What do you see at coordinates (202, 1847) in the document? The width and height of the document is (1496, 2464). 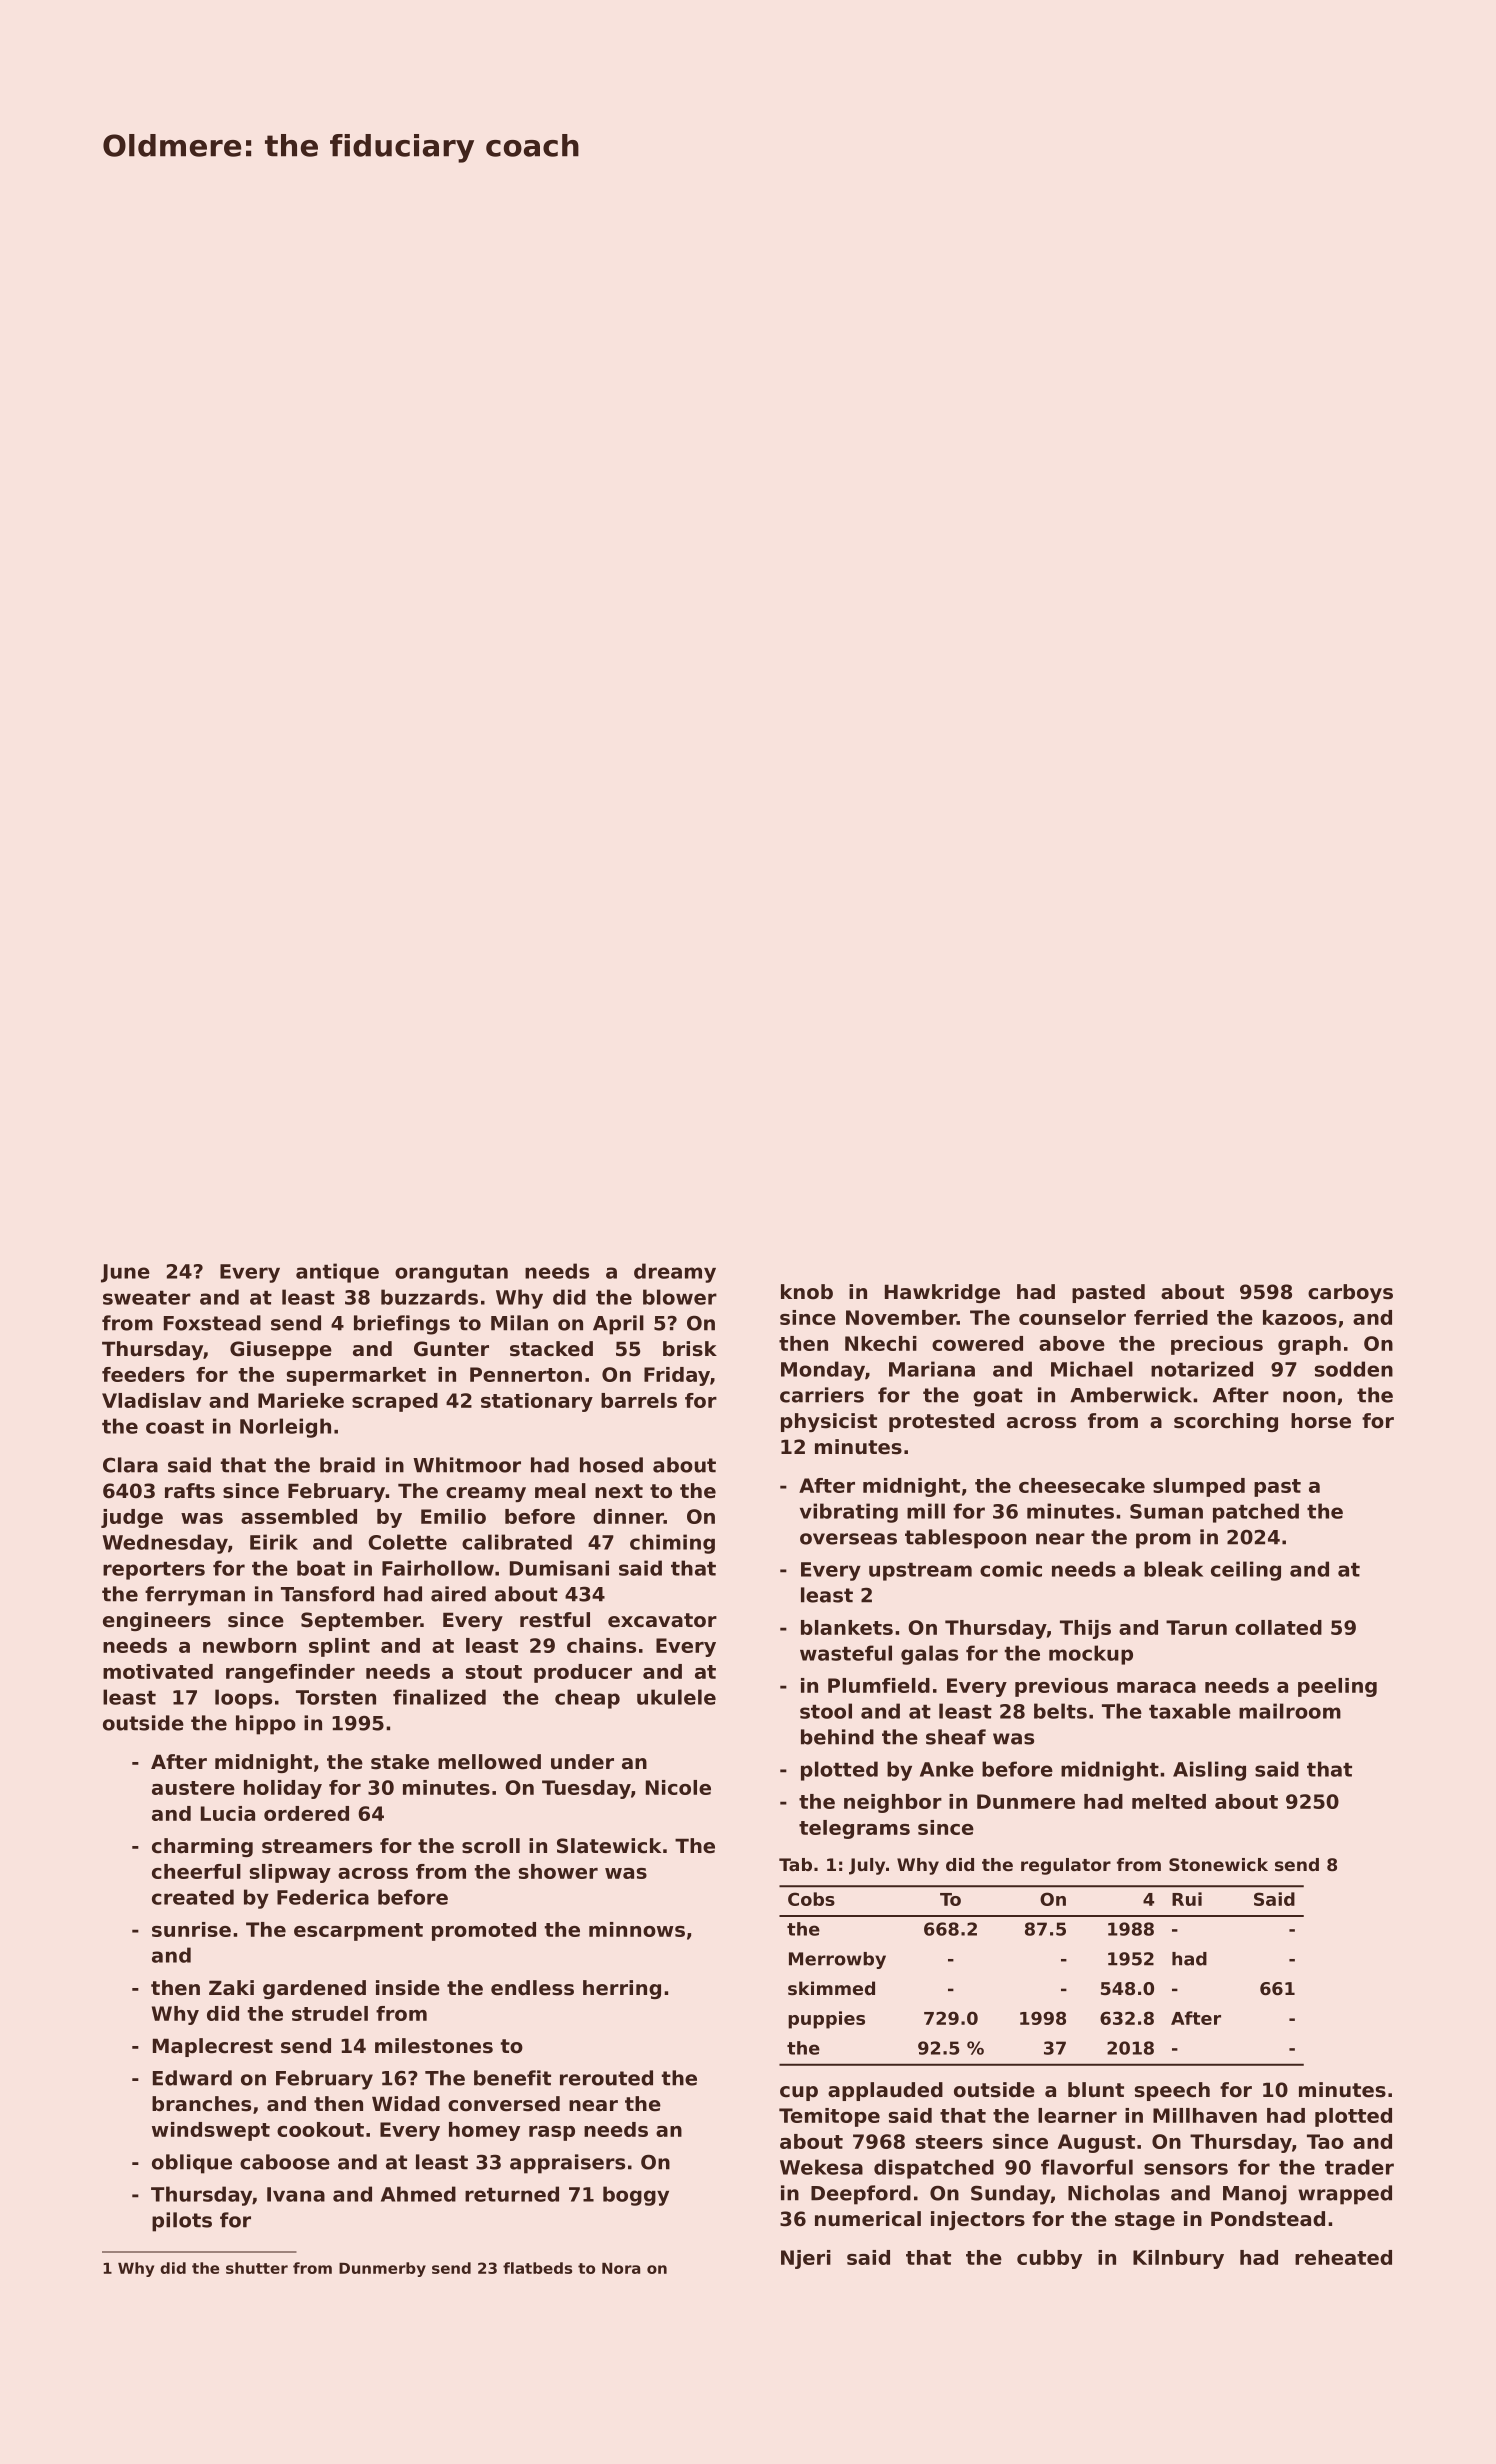 I see `charming` at bounding box center [202, 1847].
